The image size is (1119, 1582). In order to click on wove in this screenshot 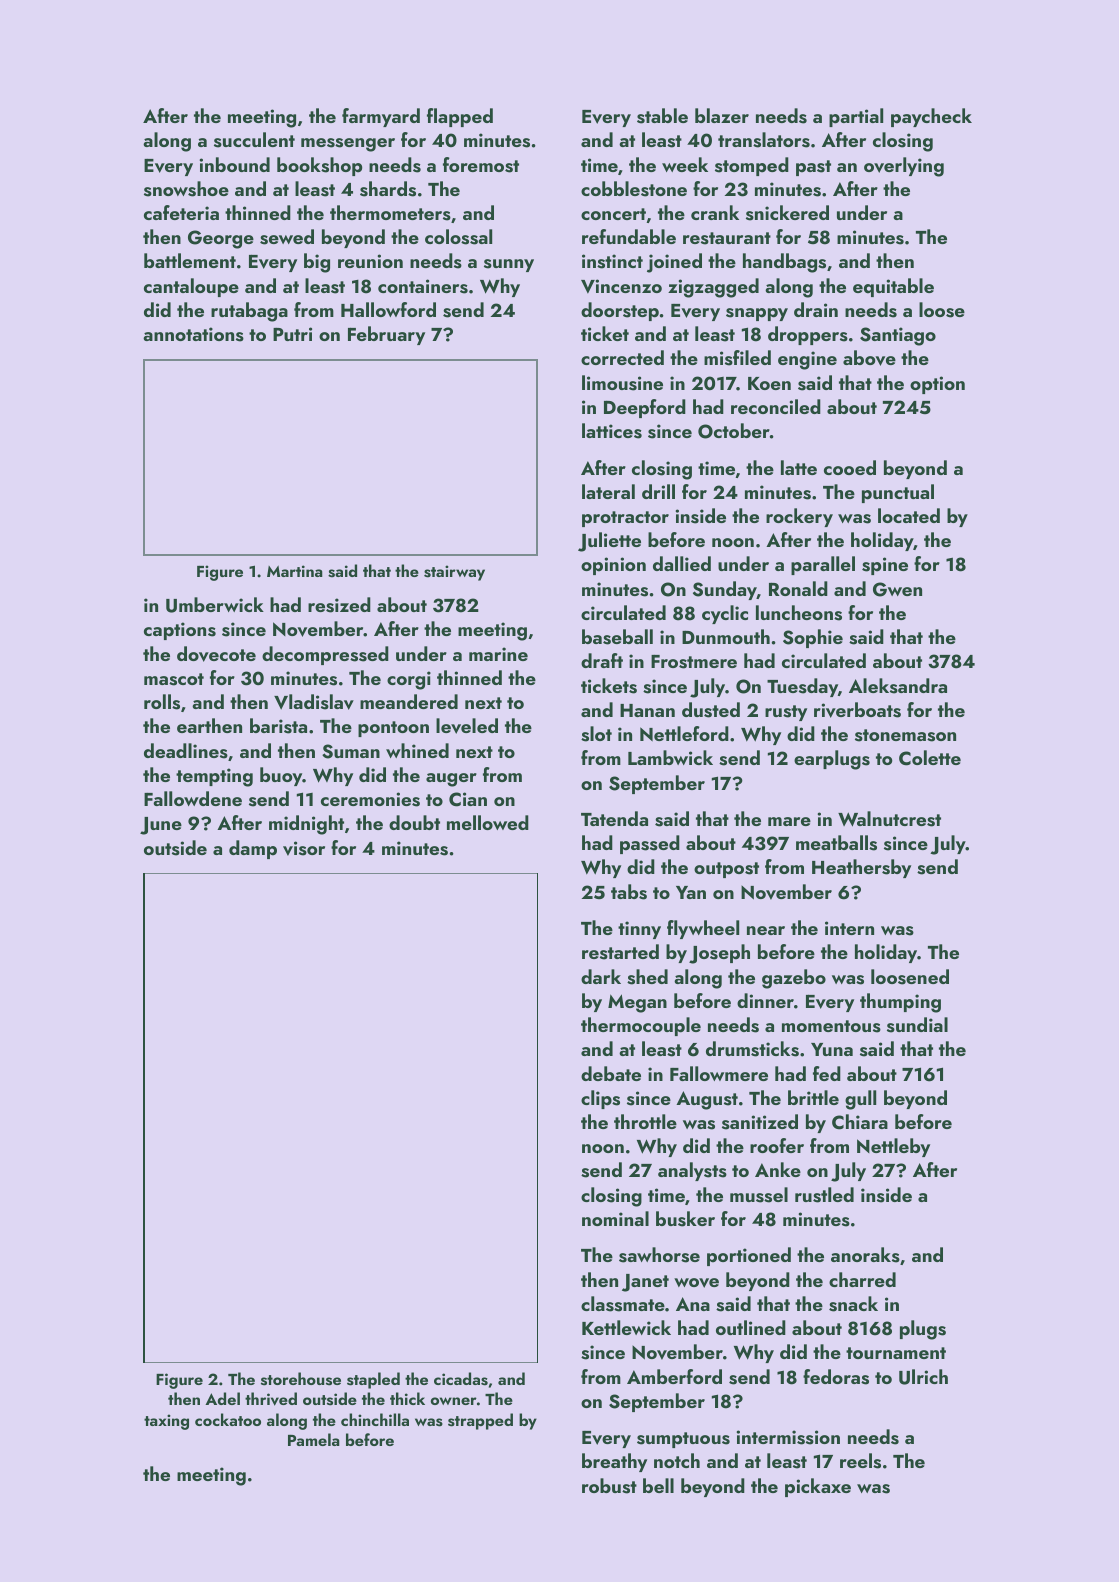, I will do `click(696, 1283)`.
